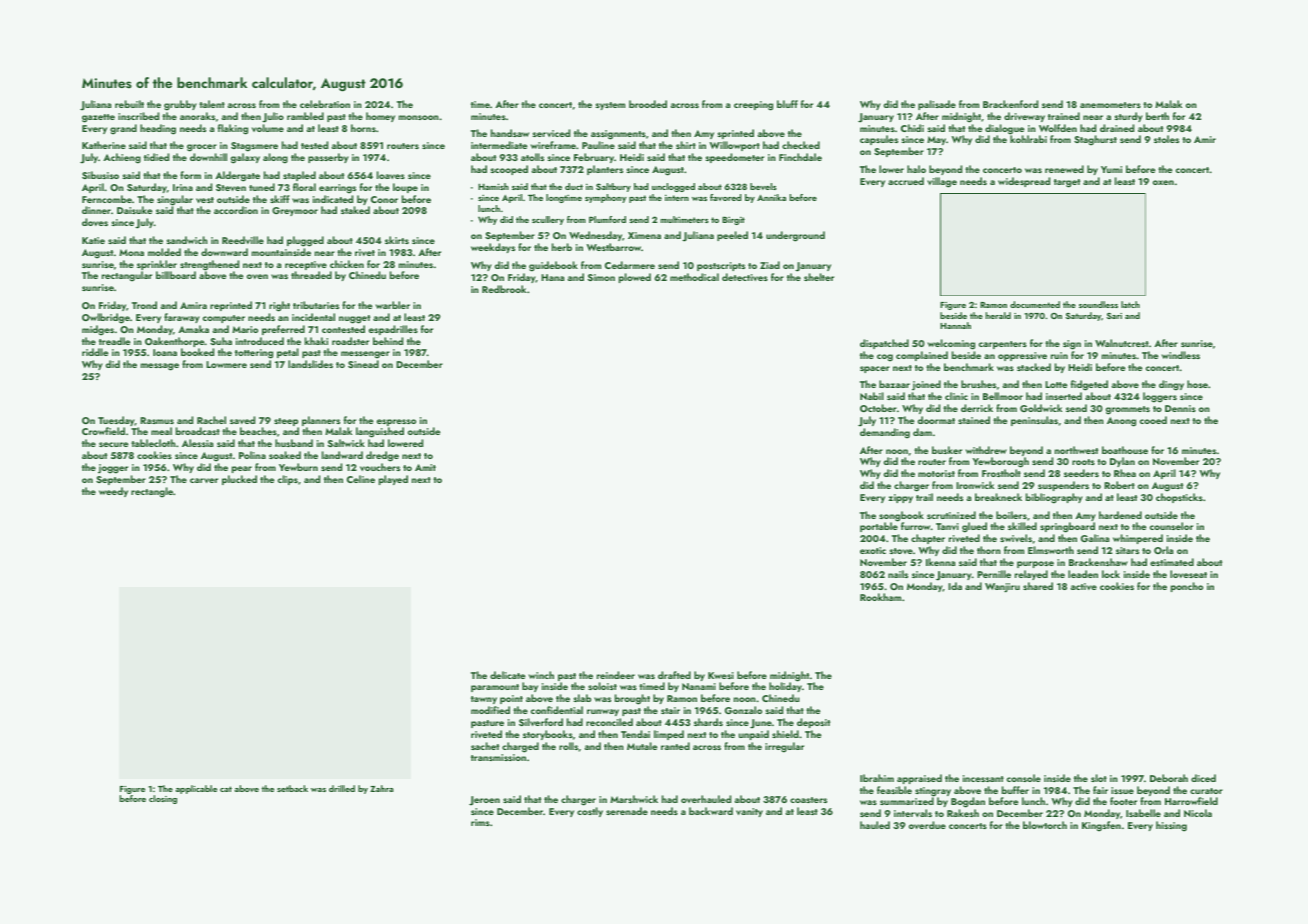 This document has width=1308, height=924. I want to click on setback, so click(292, 788).
